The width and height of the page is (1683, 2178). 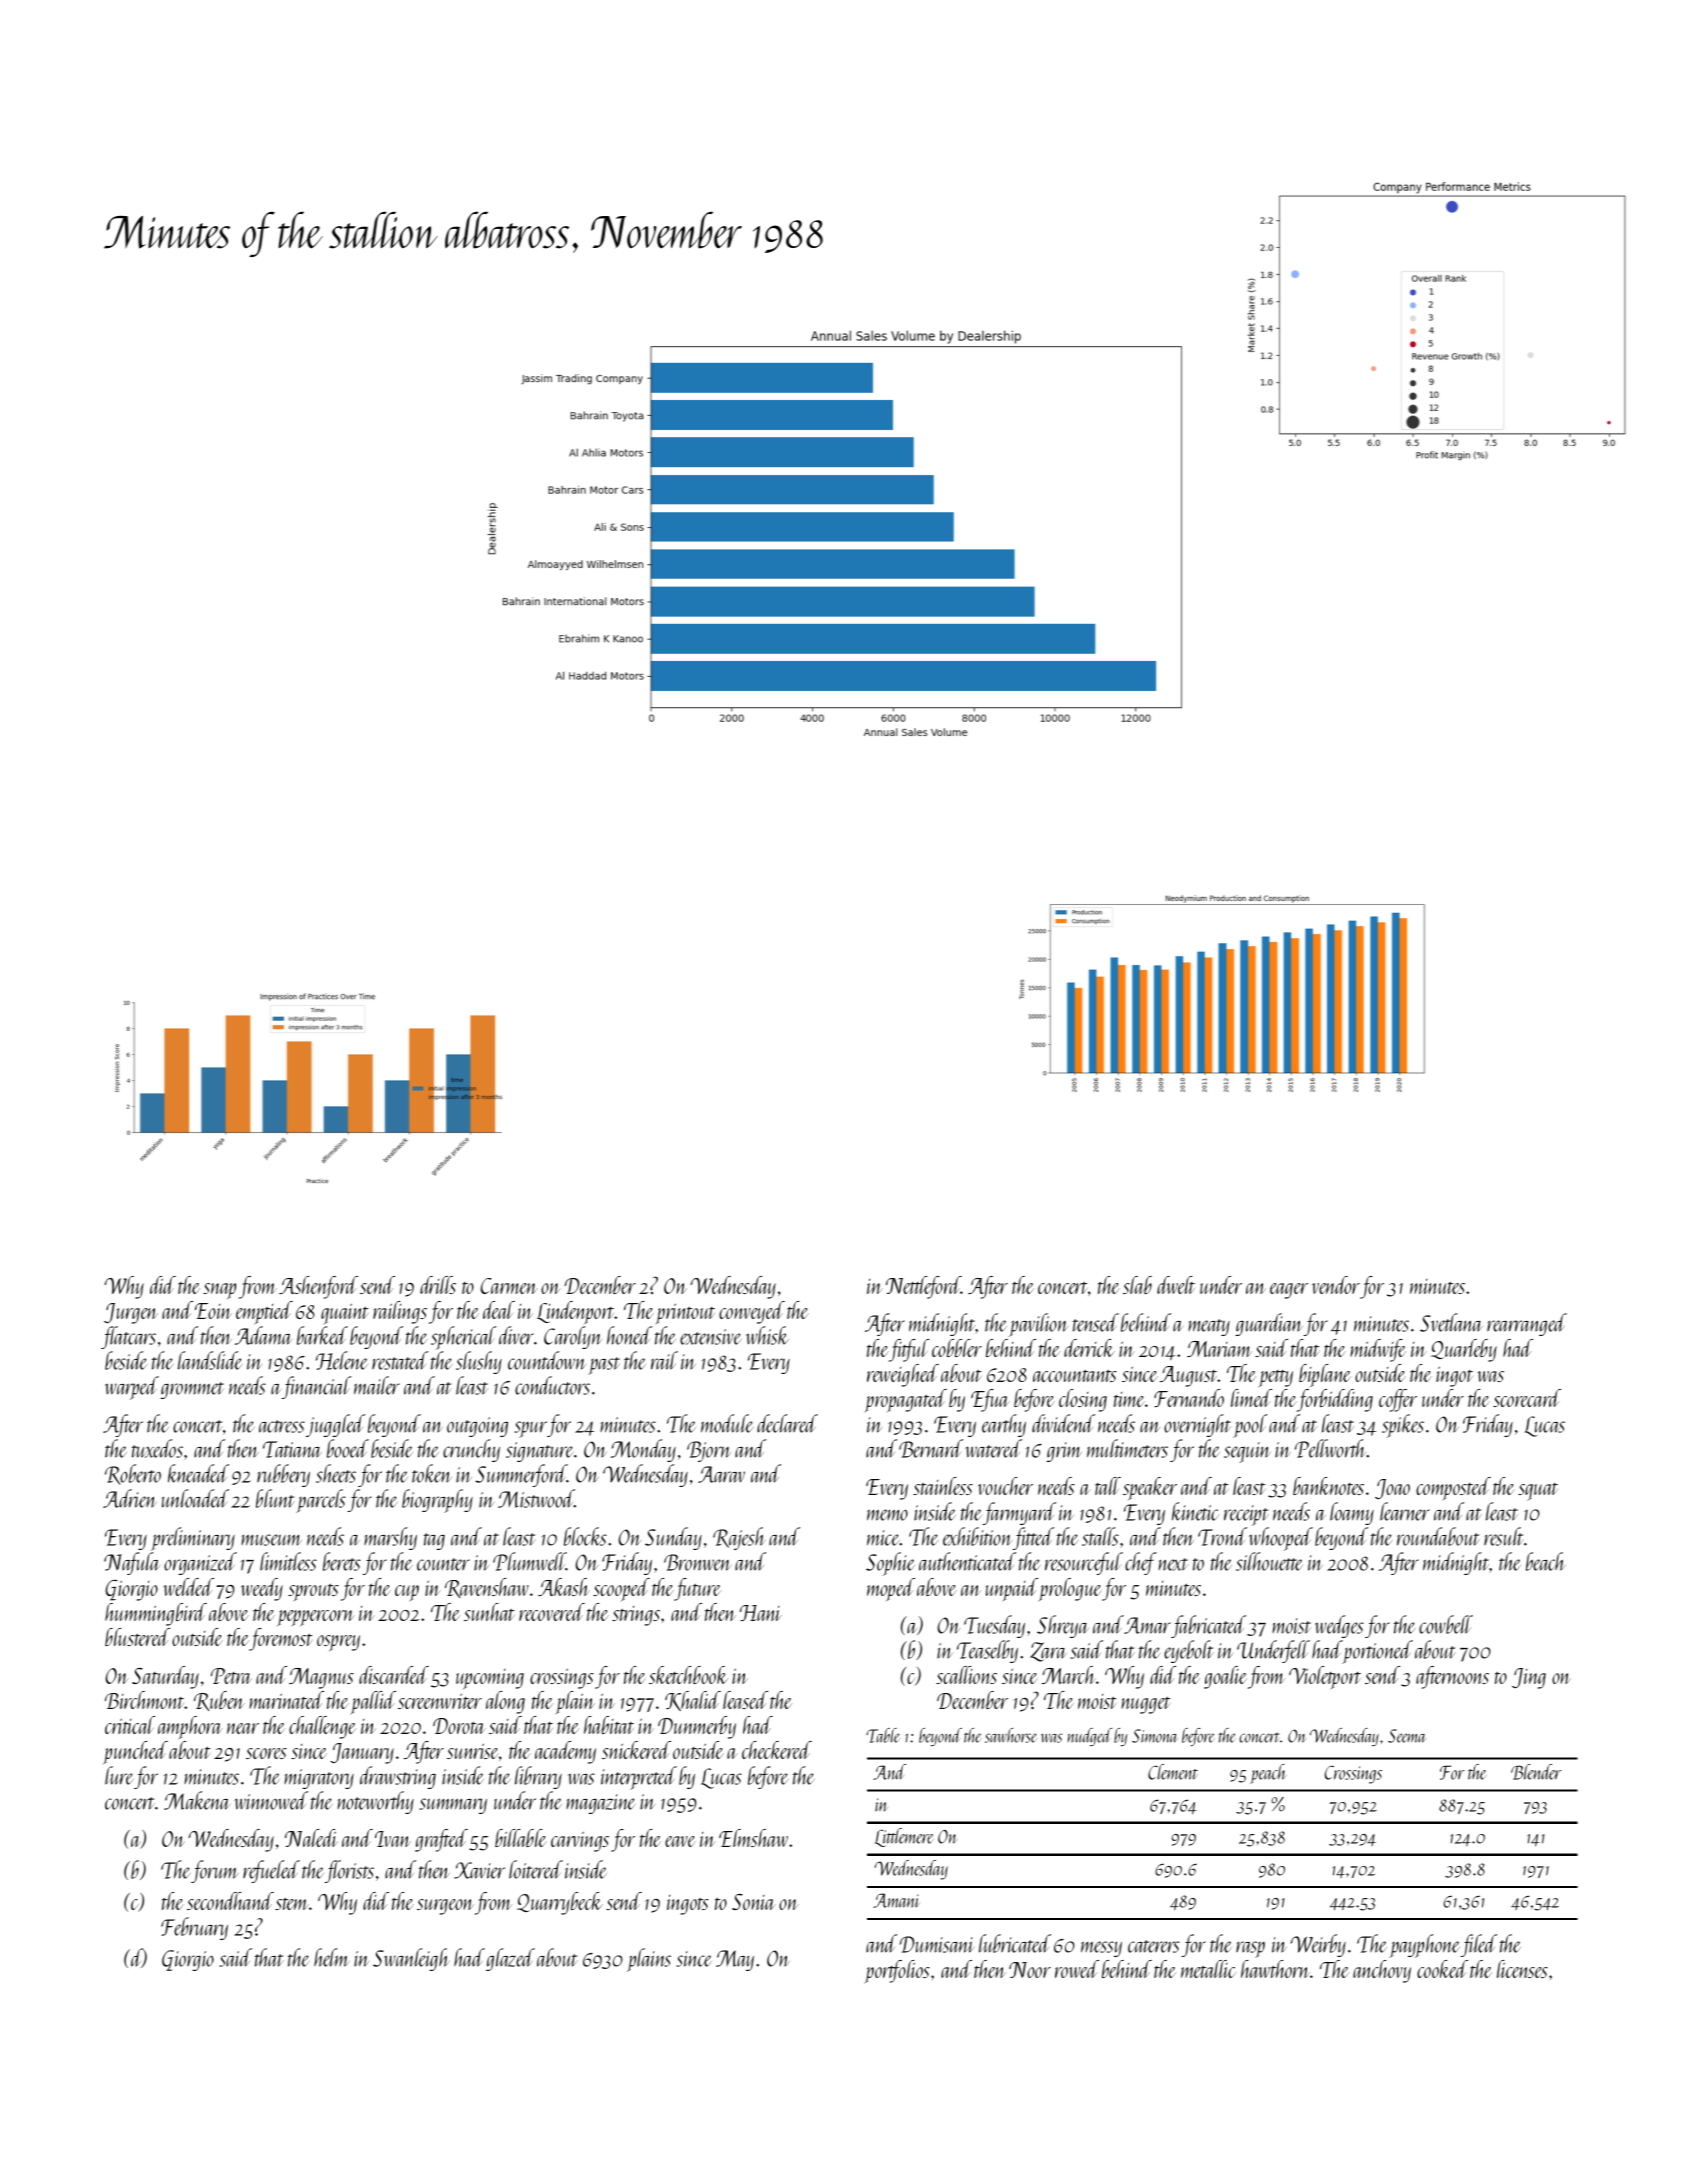 What do you see at coordinates (693, 1701) in the page?
I see `Khalid` at bounding box center [693, 1701].
